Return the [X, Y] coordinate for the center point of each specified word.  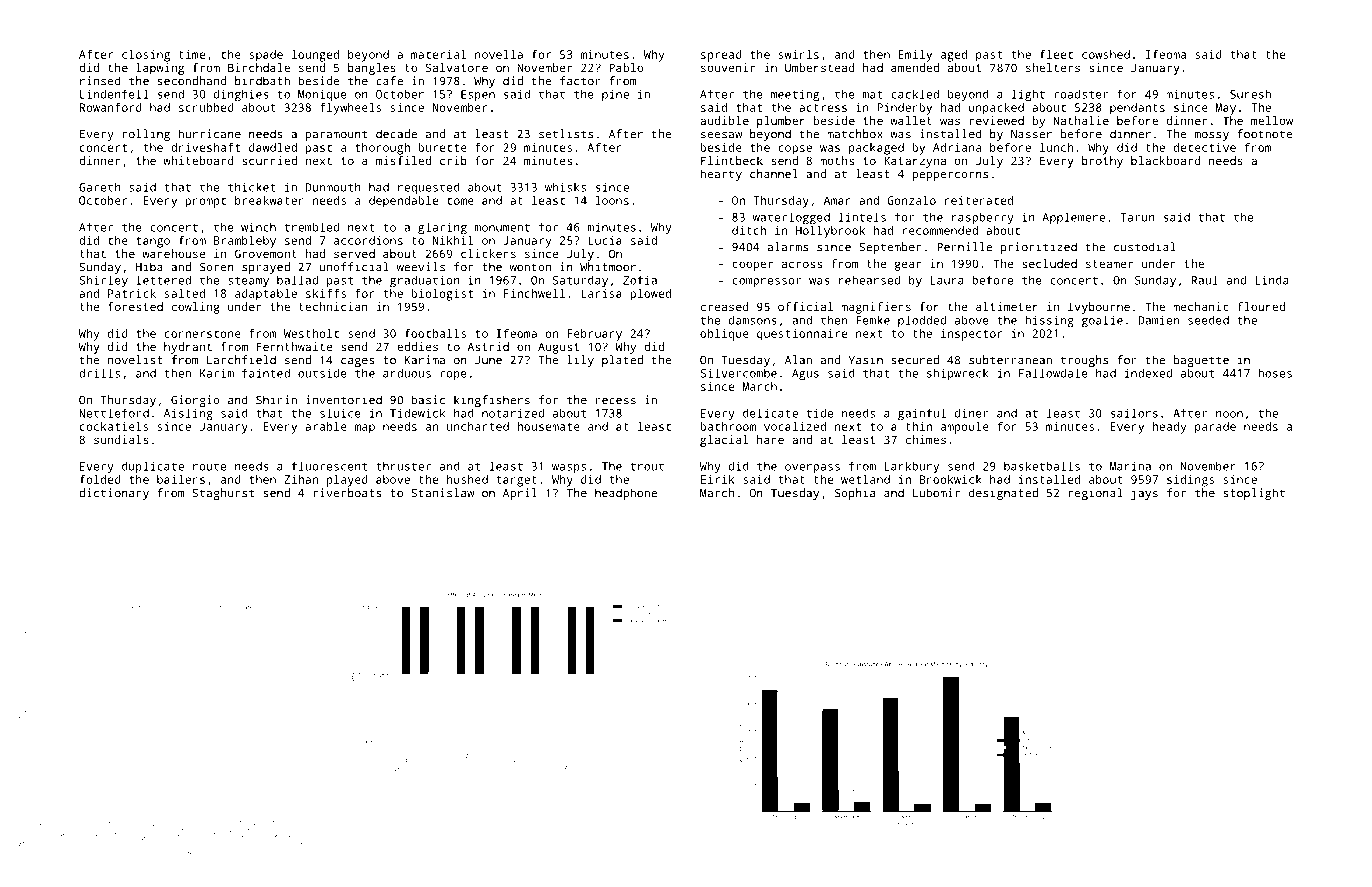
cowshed [1106, 54]
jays [1144, 494]
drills [99, 373]
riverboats [347, 493]
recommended [940, 230]
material [439, 54]
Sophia [855, 494]
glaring [442, 228]
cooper [752, 266]
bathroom [728, 426]
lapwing [160, 69]
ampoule [965, 428]
